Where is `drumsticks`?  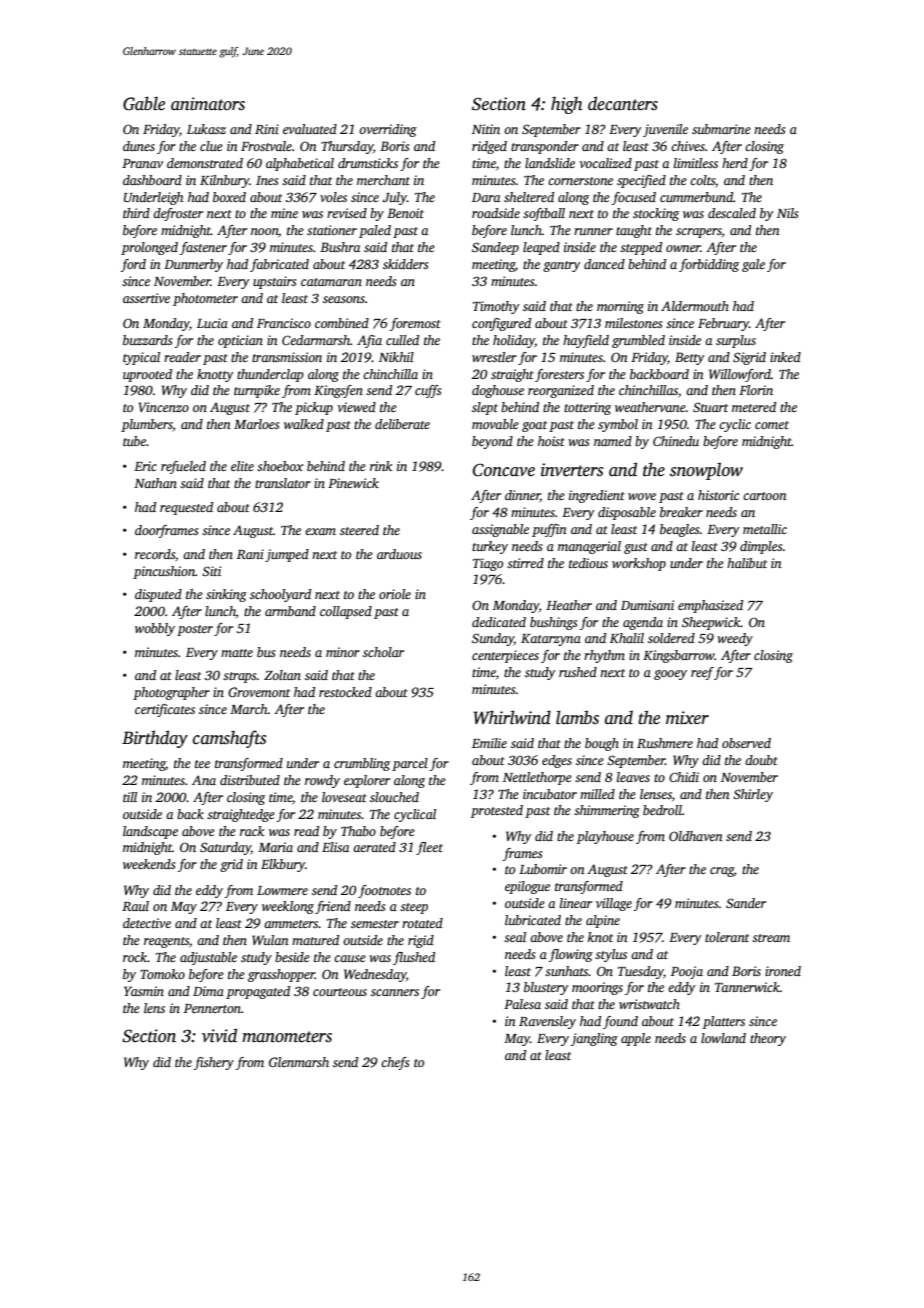
drumsticks is located at coordinates (368, 163).
